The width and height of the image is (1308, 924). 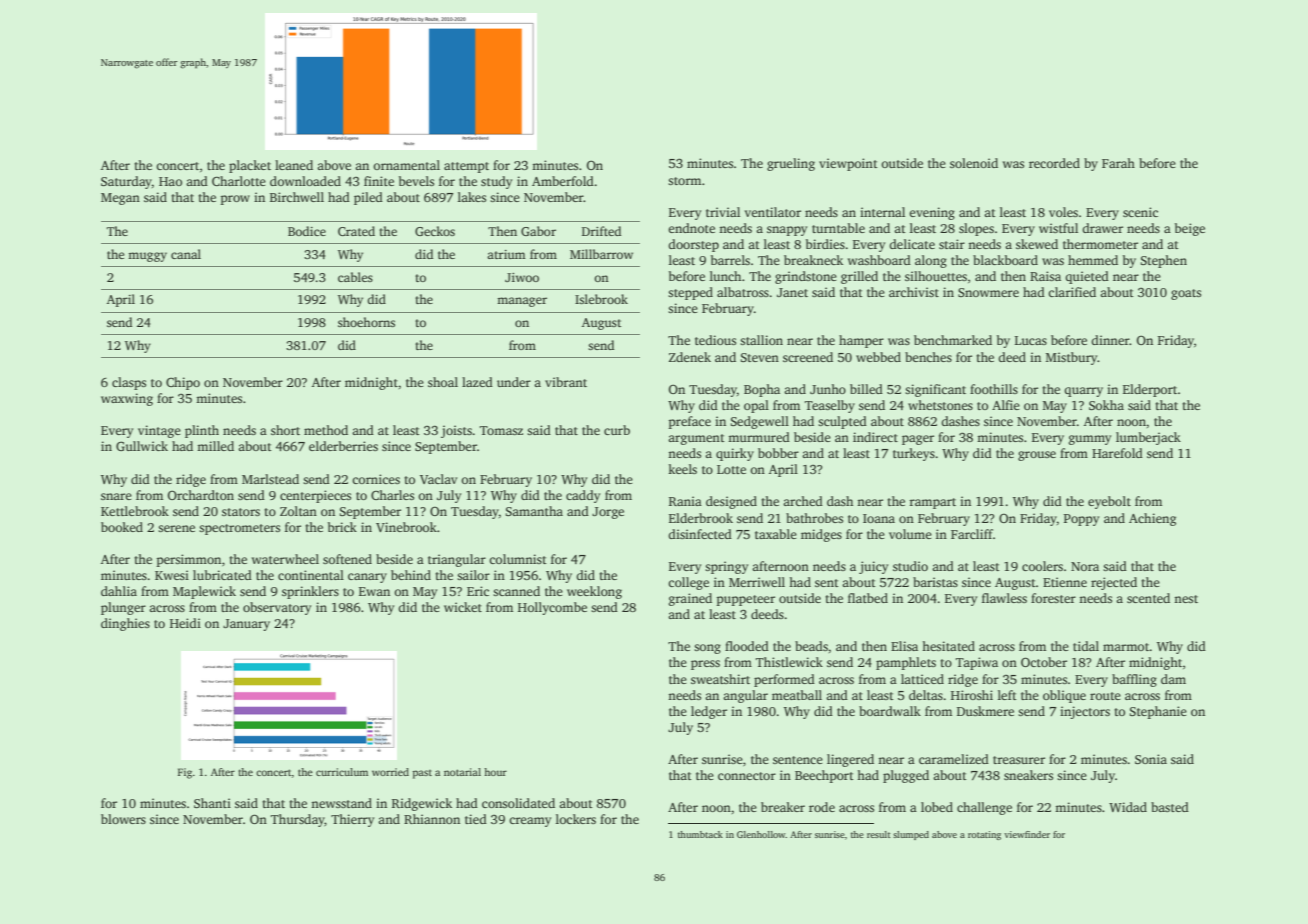 I want to click on worried, so click(x=390, y=772).
